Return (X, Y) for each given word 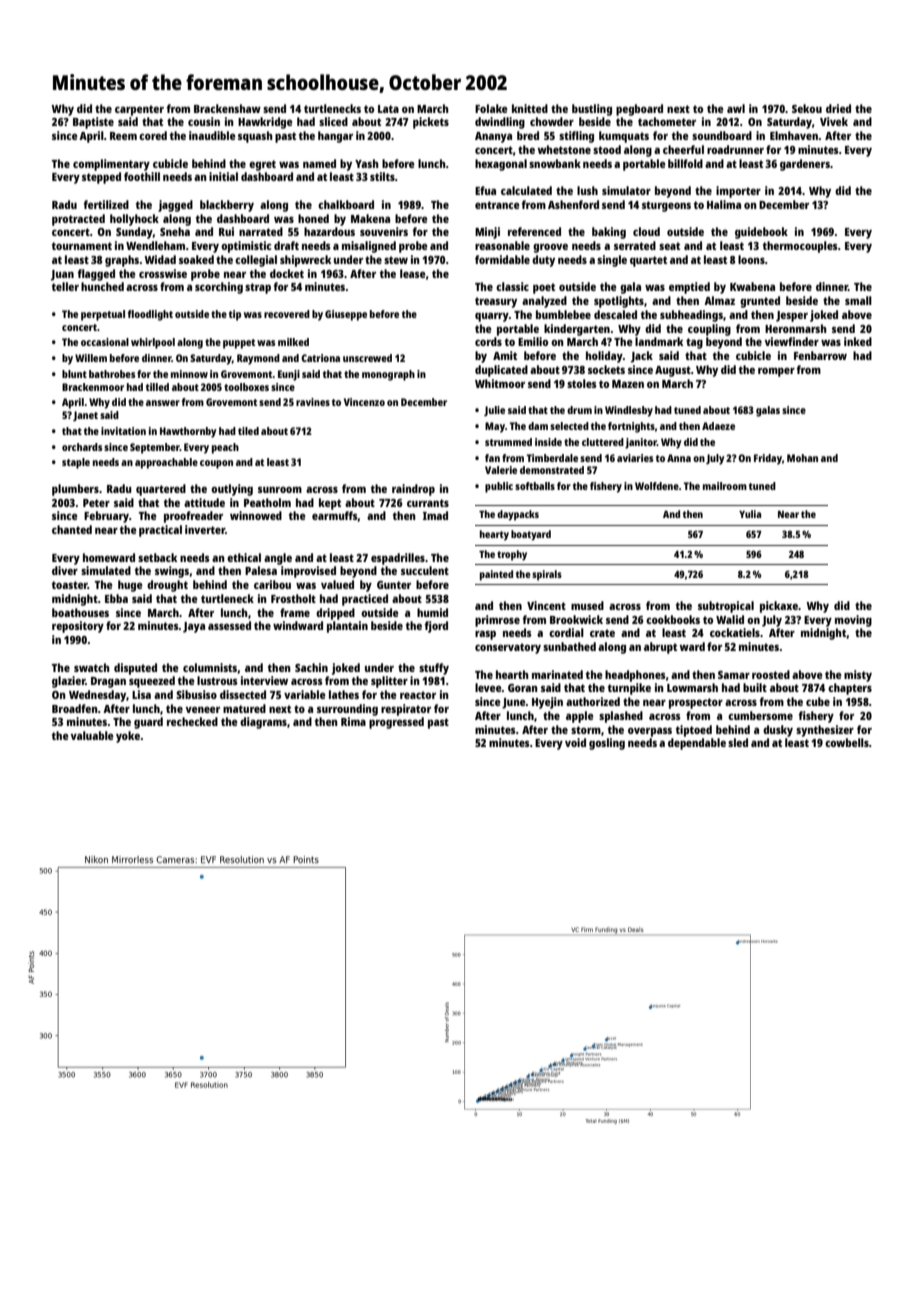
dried (838, 108)
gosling (607, 744)
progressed (396, 723)
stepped (101, 178)
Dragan (108, 682)
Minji (487, 233)
